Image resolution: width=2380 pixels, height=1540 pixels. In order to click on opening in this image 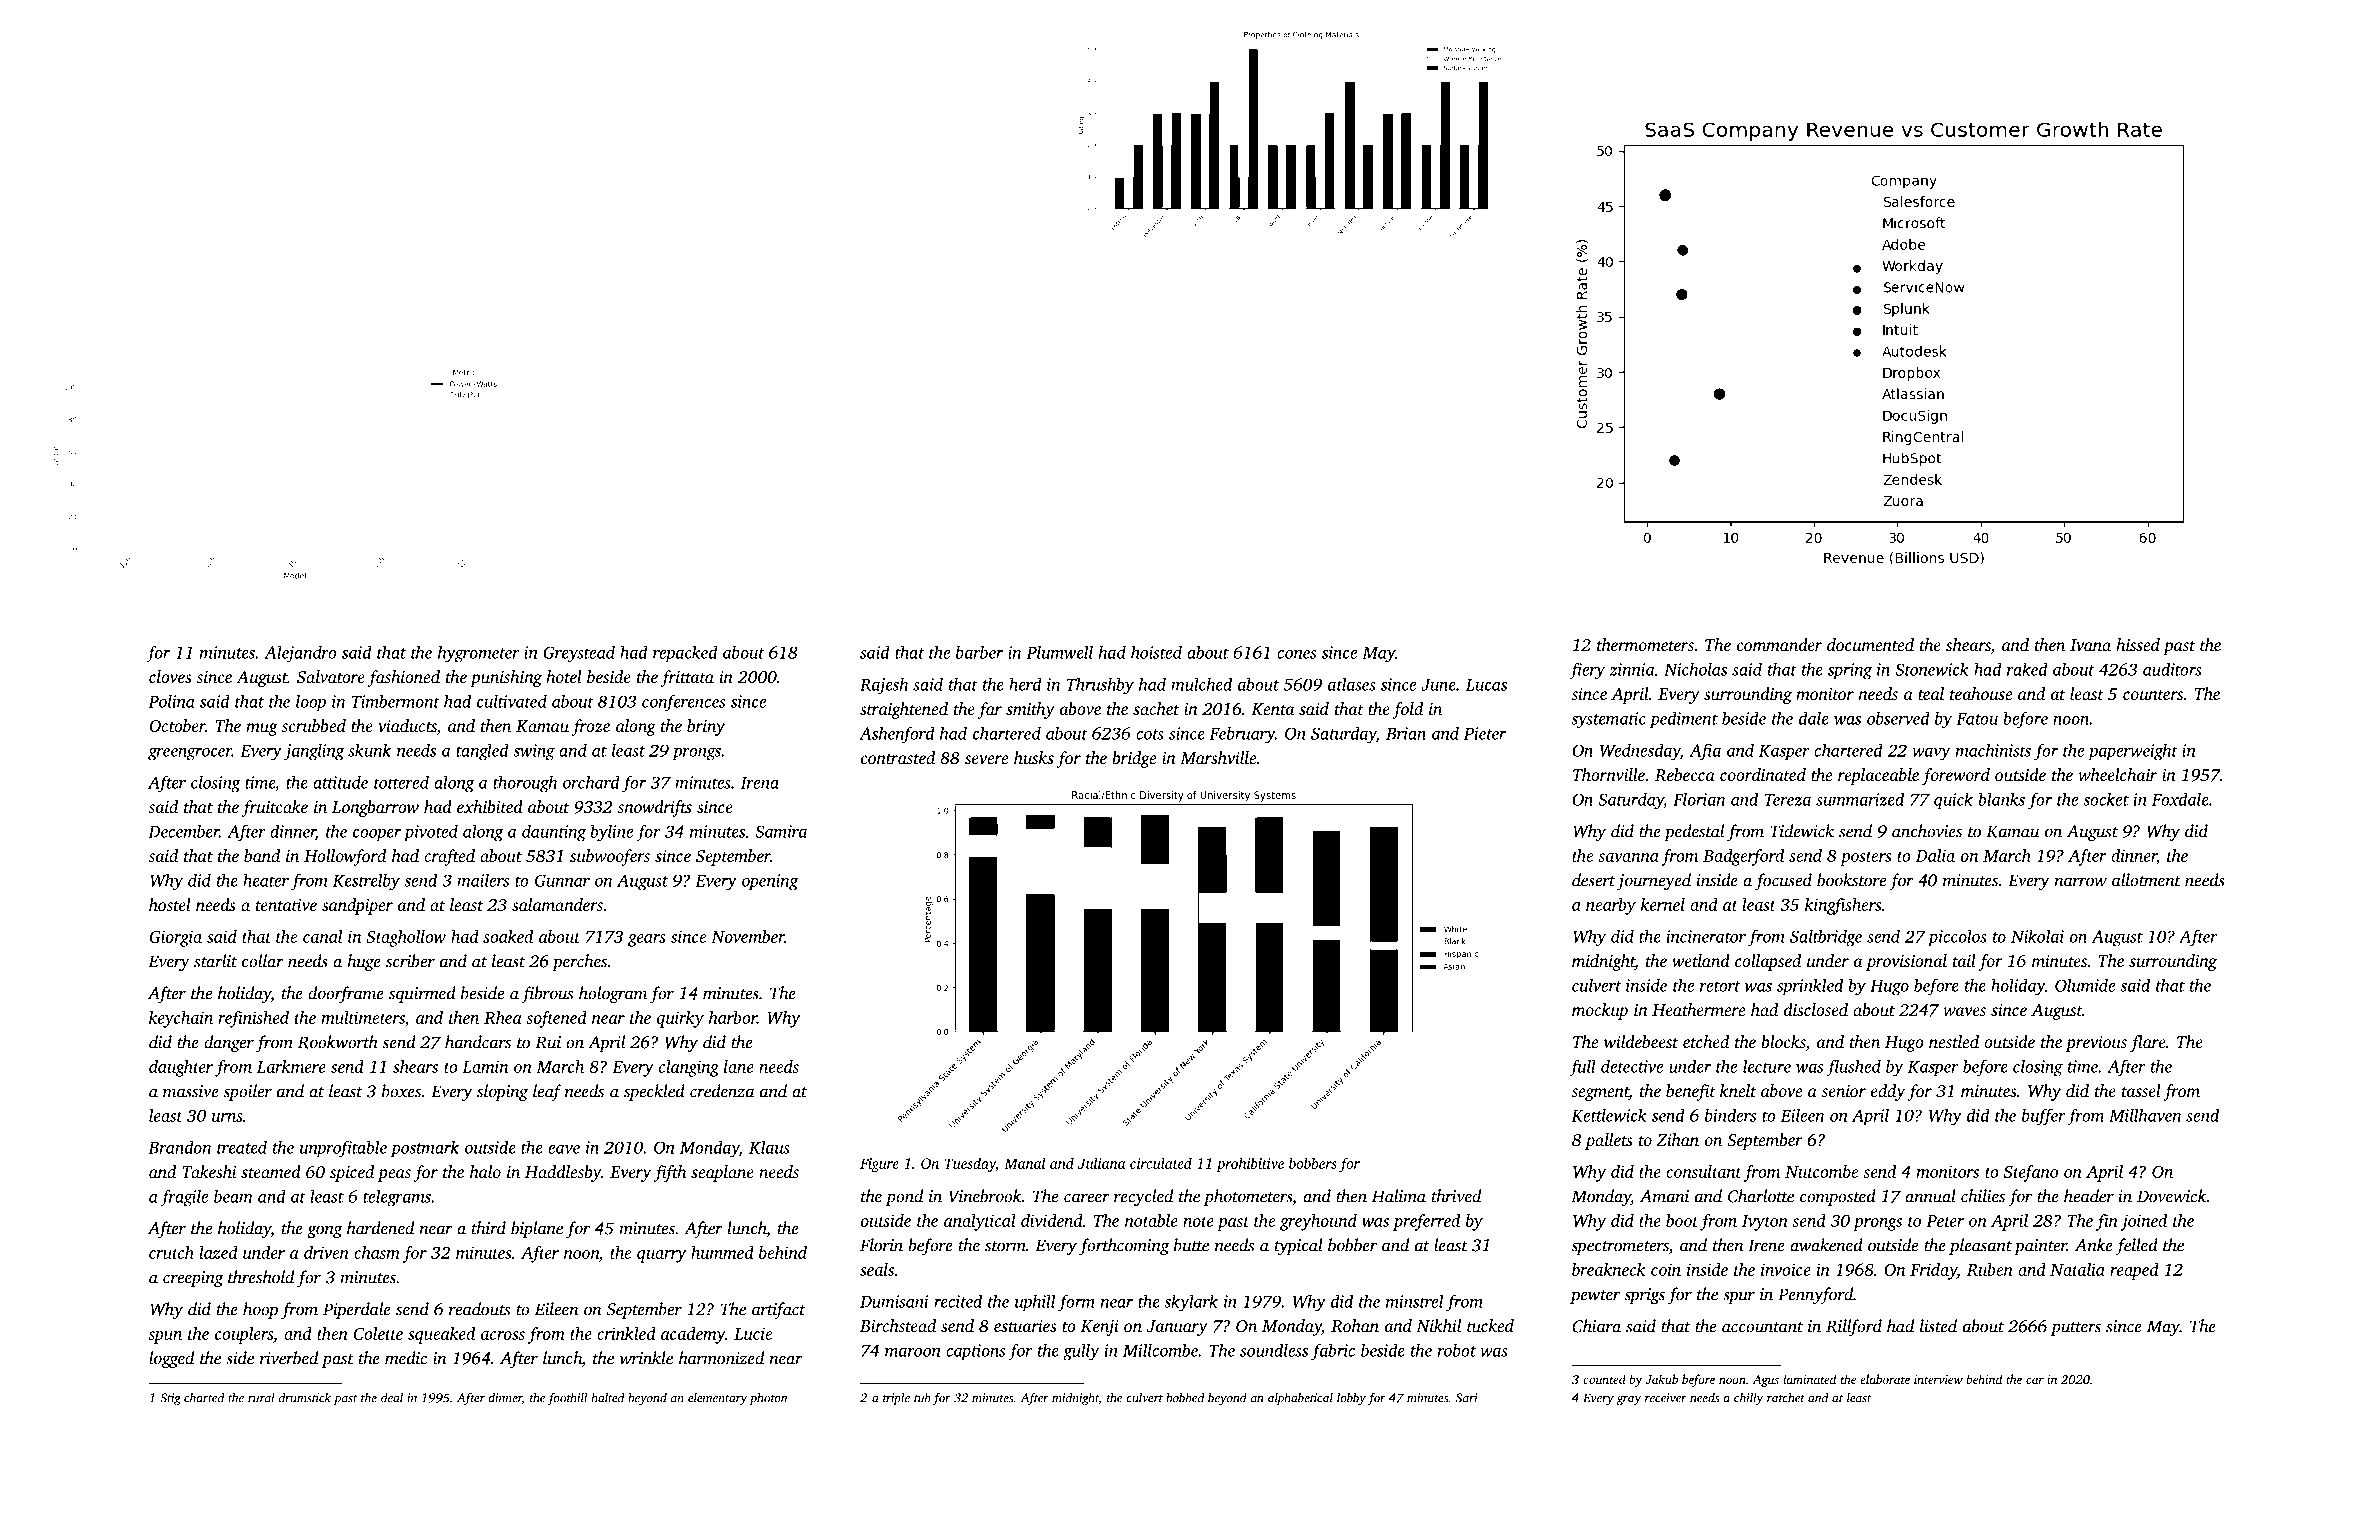, I will do `click(770, 882)`.
